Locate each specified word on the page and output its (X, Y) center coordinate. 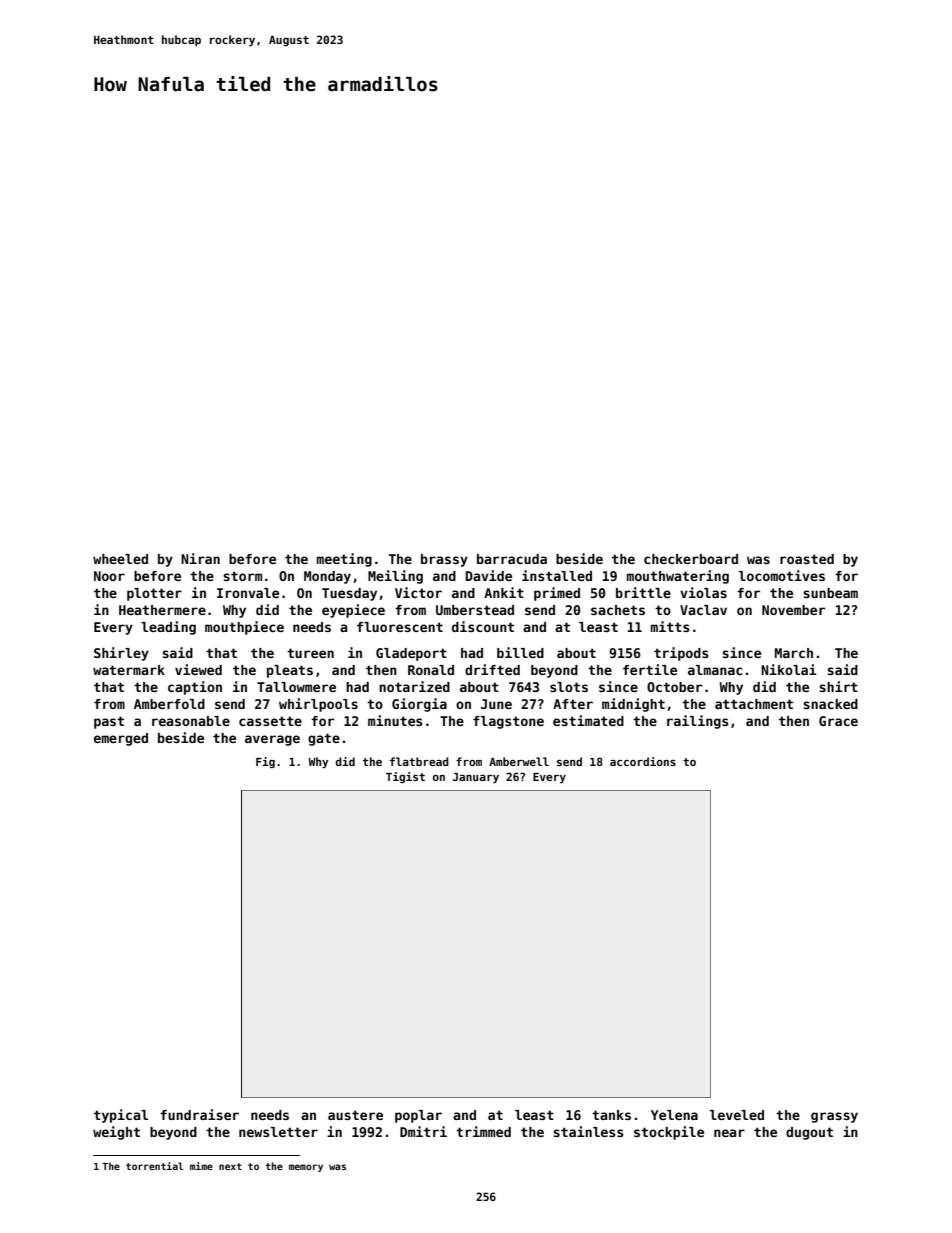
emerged (121, 739)
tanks (611, 1115)
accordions (643, 761)
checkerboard (691, 559)
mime (201, 1166)
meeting (344, 560)
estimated (588, 720)
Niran (200, 558)
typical (121, 1116)
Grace (838, 721)
